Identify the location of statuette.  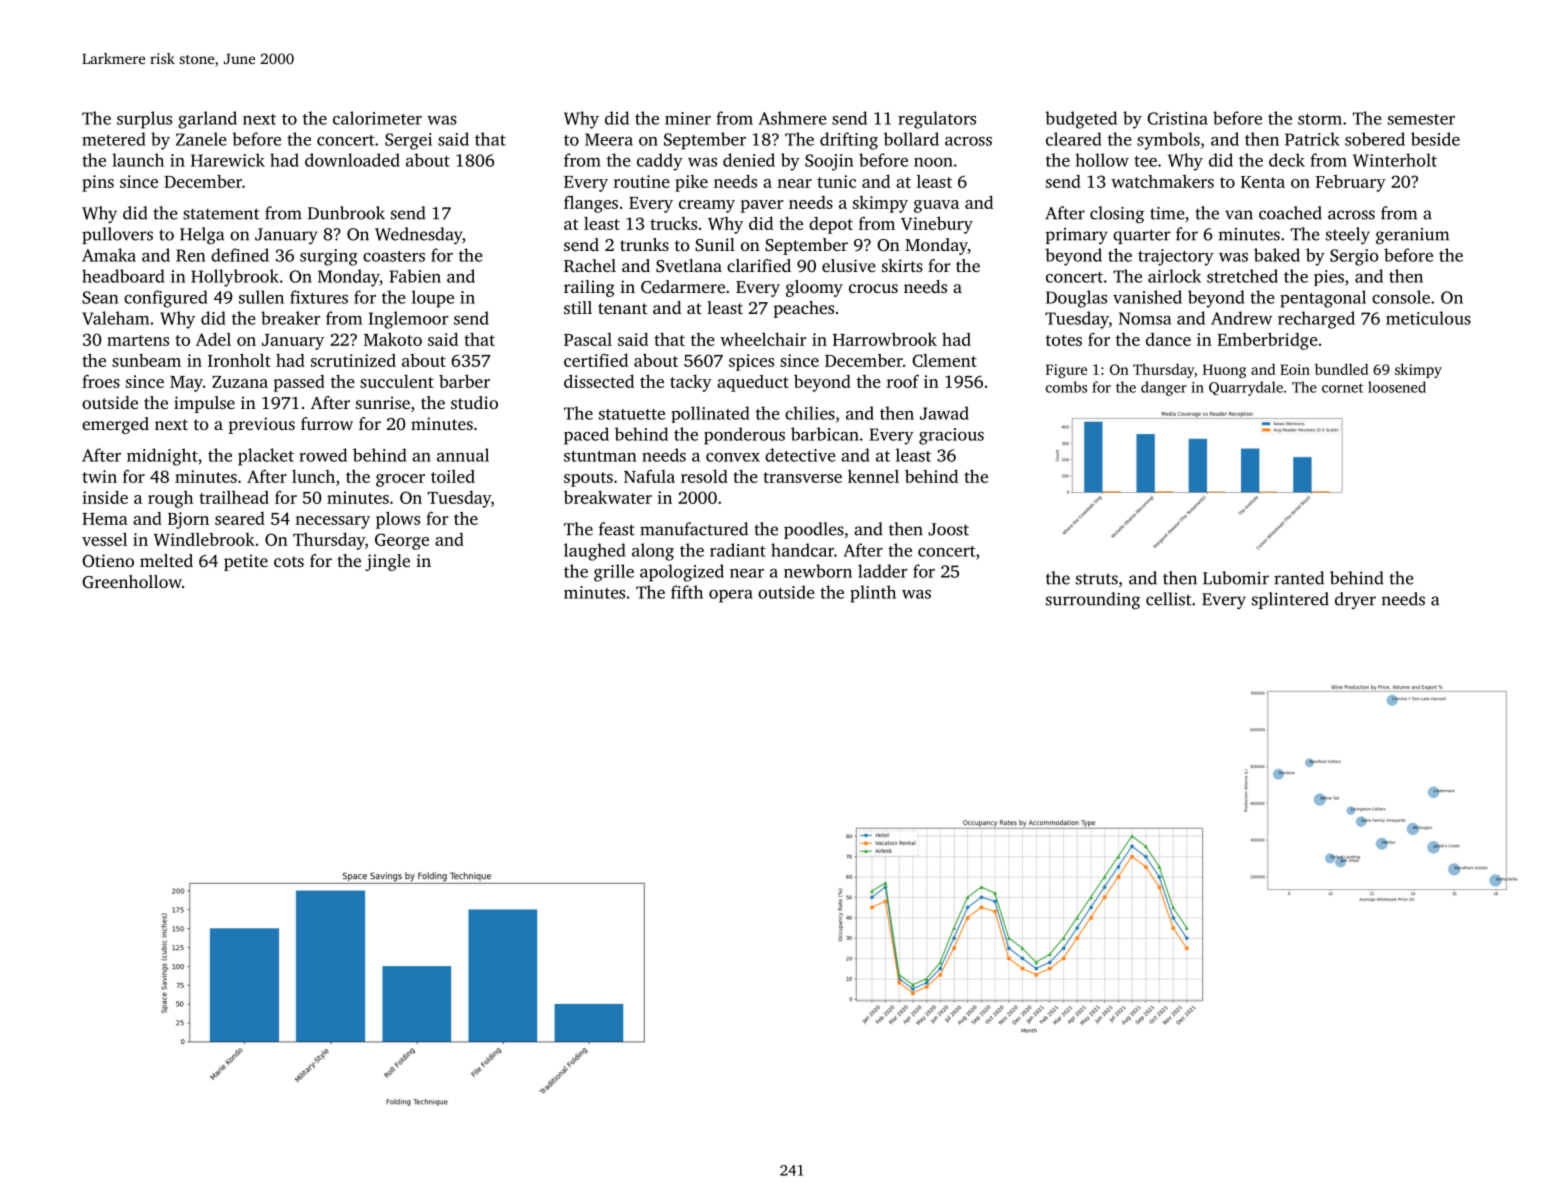
(632, 414).
